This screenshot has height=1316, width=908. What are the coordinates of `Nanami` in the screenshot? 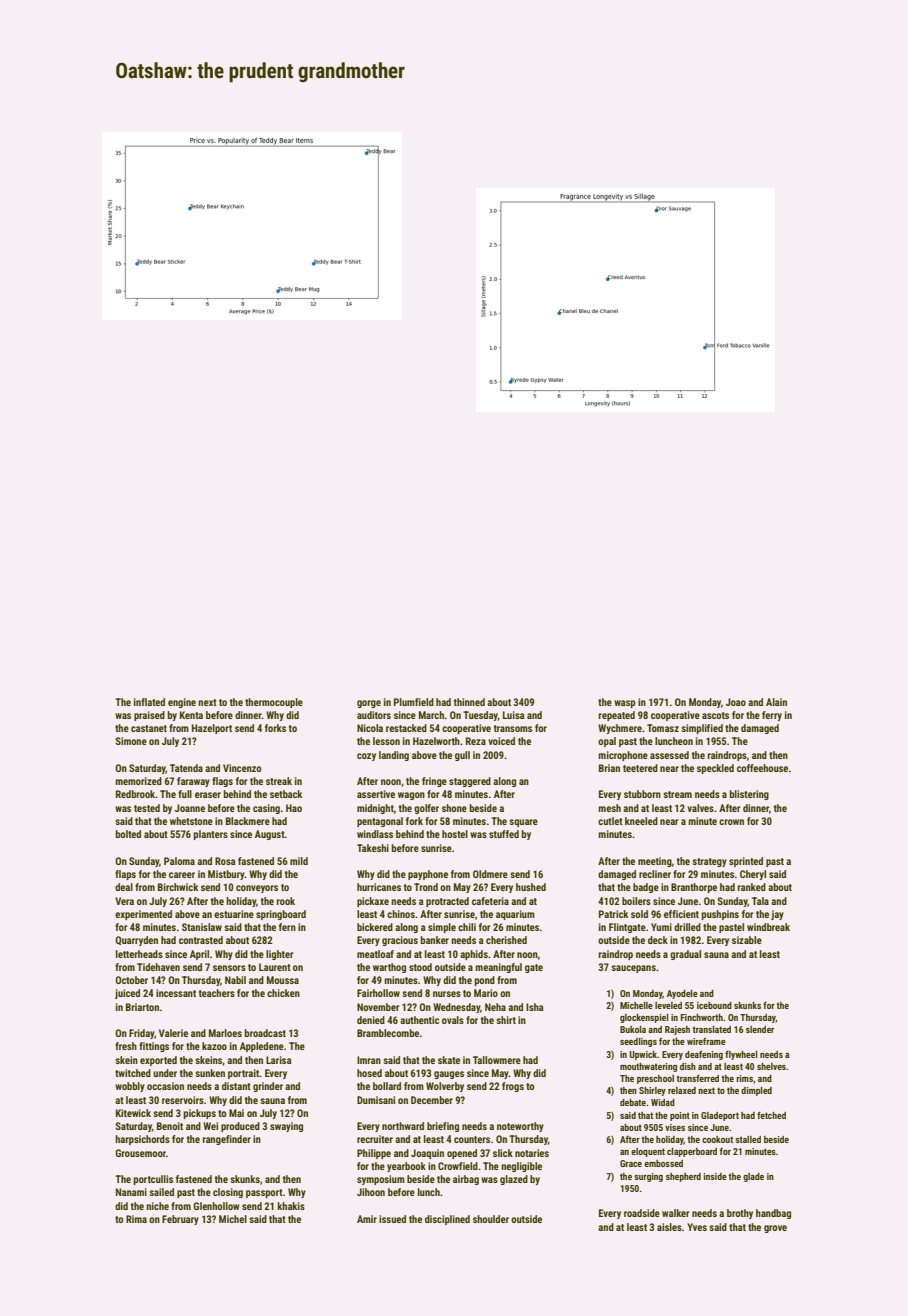 It's located at (131, 1192).
